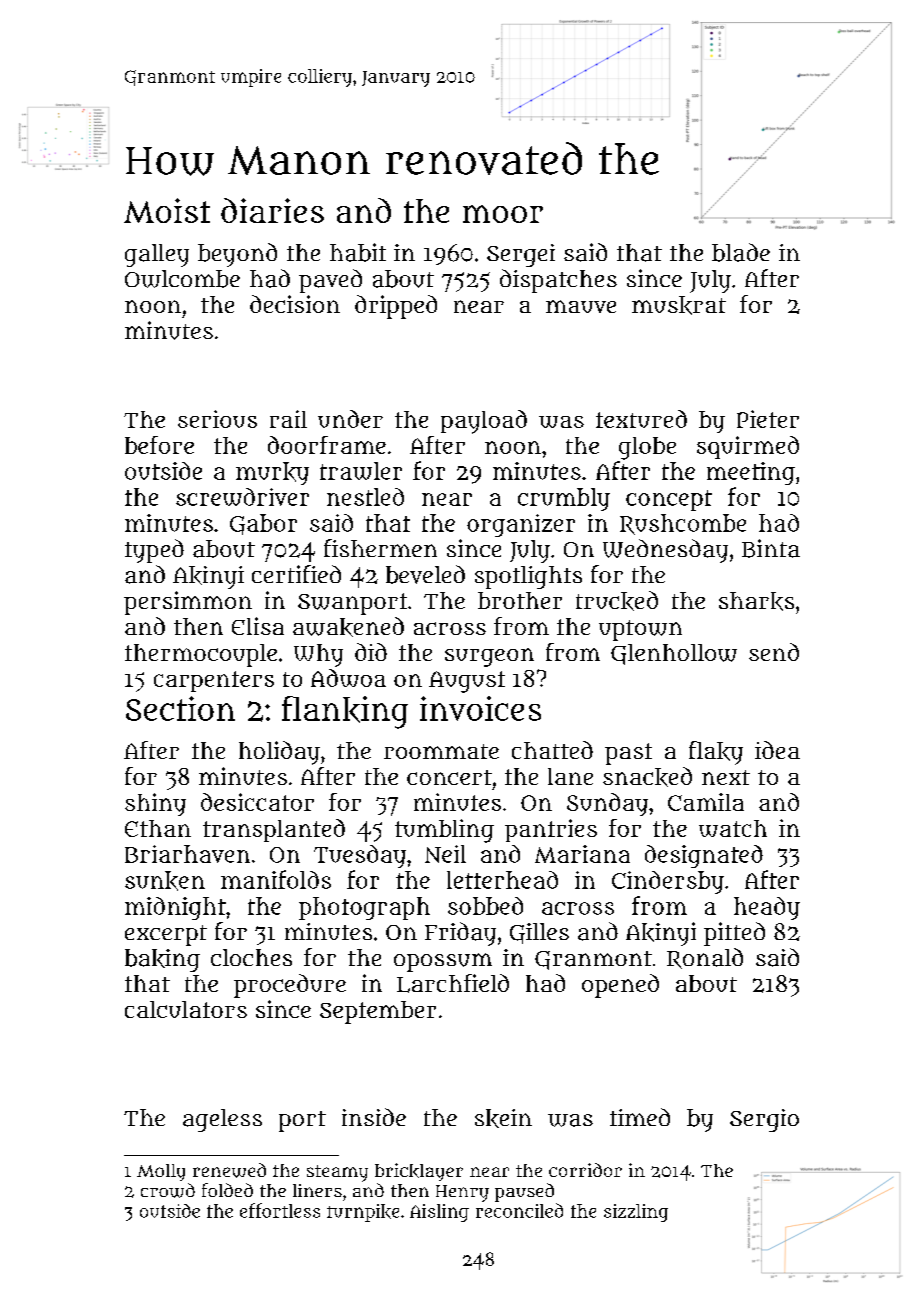  What do you see at coordinates (280, 1210) in the image?
I see `effortless` at bounding box center [280, 1210].
